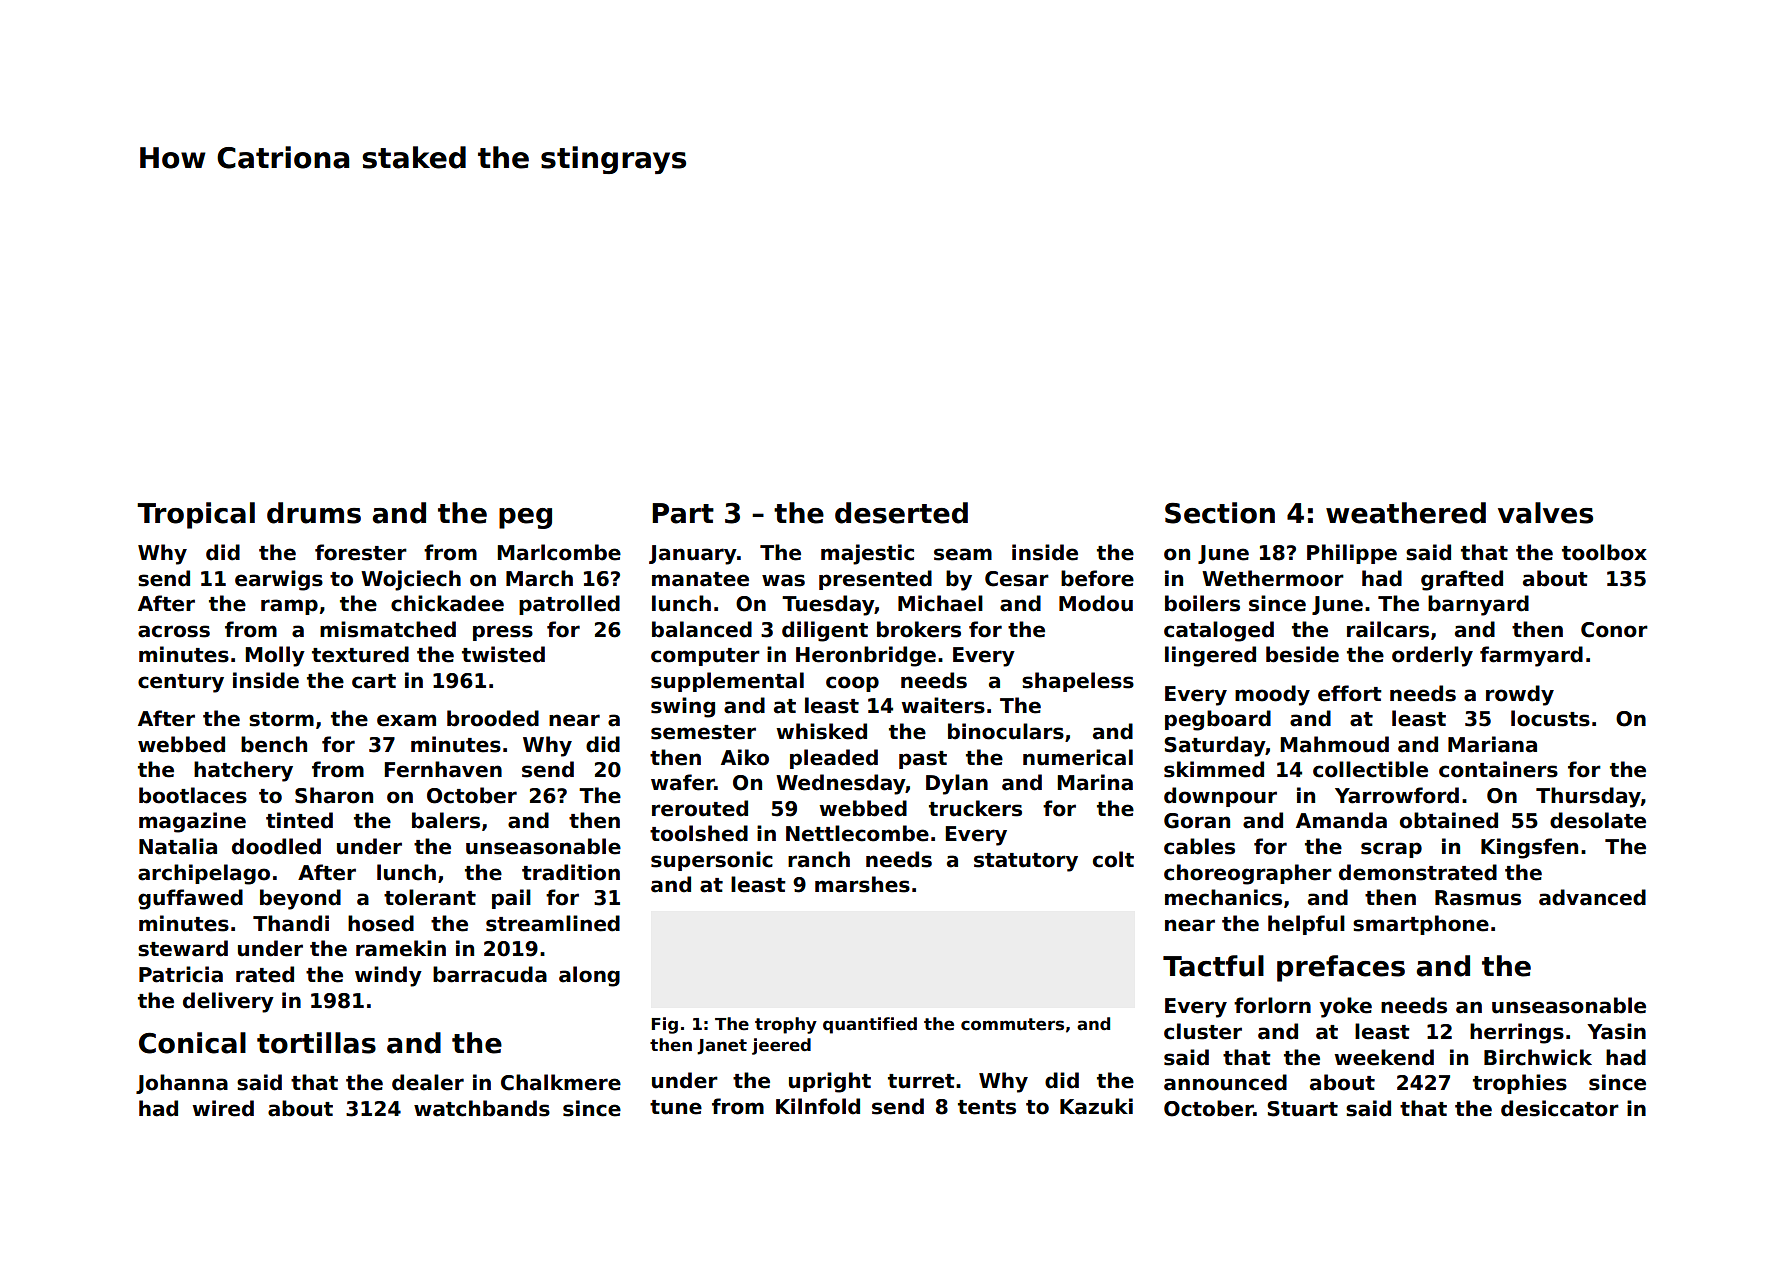  Describe the element at coordinates (223, 1108) in the page. I see `wired` at that location.
